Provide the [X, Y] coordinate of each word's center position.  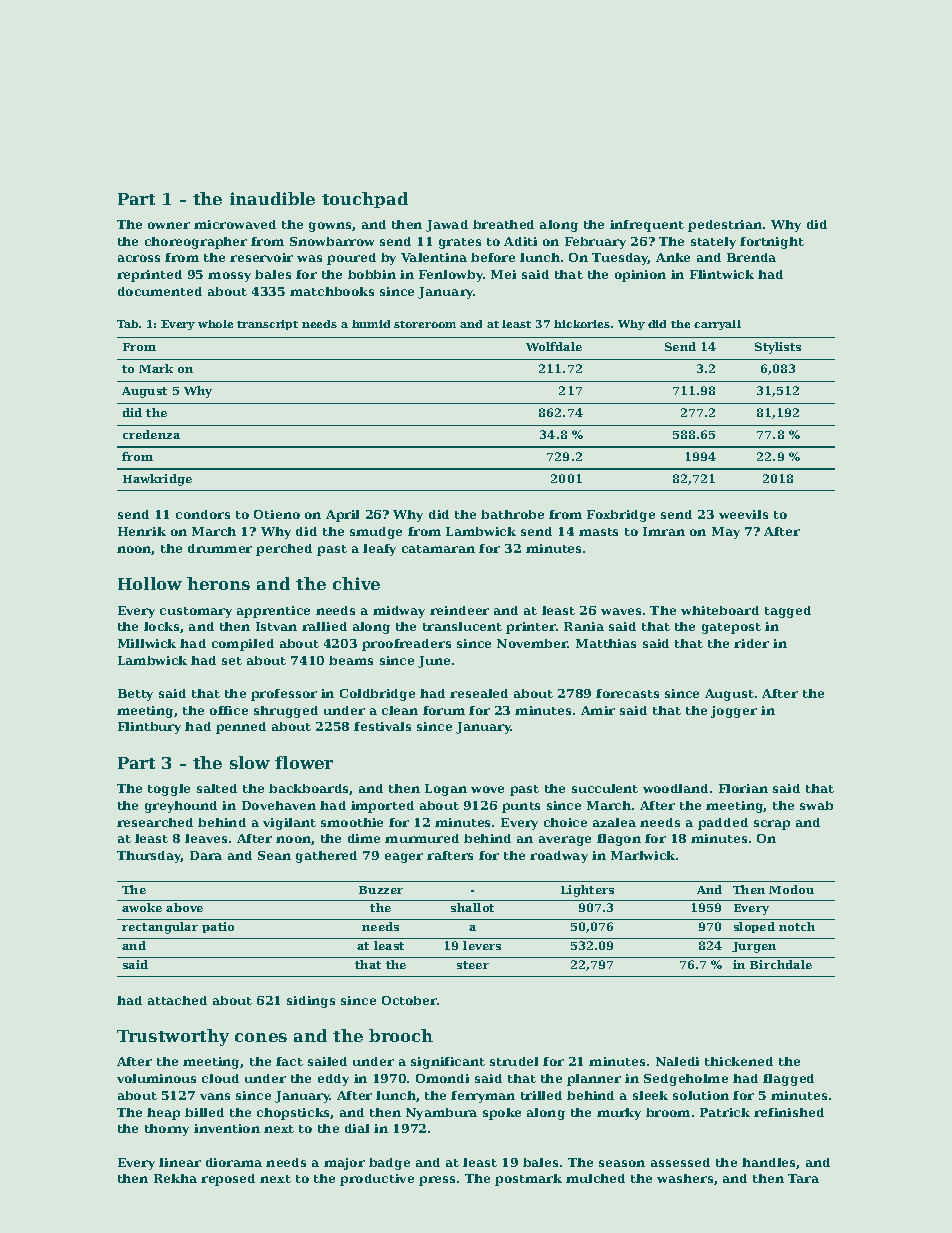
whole [215, 324]
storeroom [425, 324]
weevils [743, 514]
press [437, 1181]
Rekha [175, 1178]
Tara [803, 1178]
